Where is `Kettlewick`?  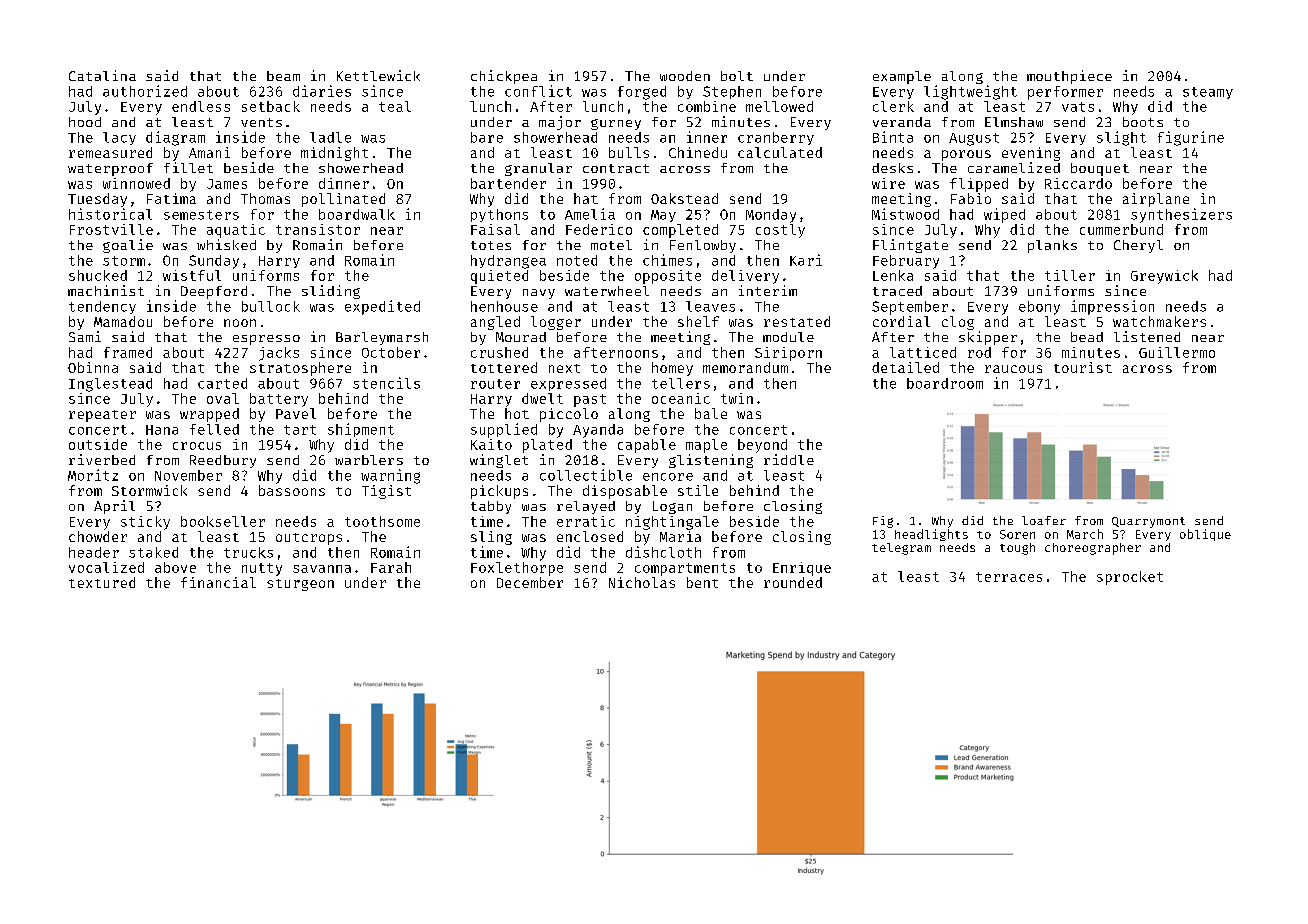 Kettlewick is located at coordinates (378, 75).
